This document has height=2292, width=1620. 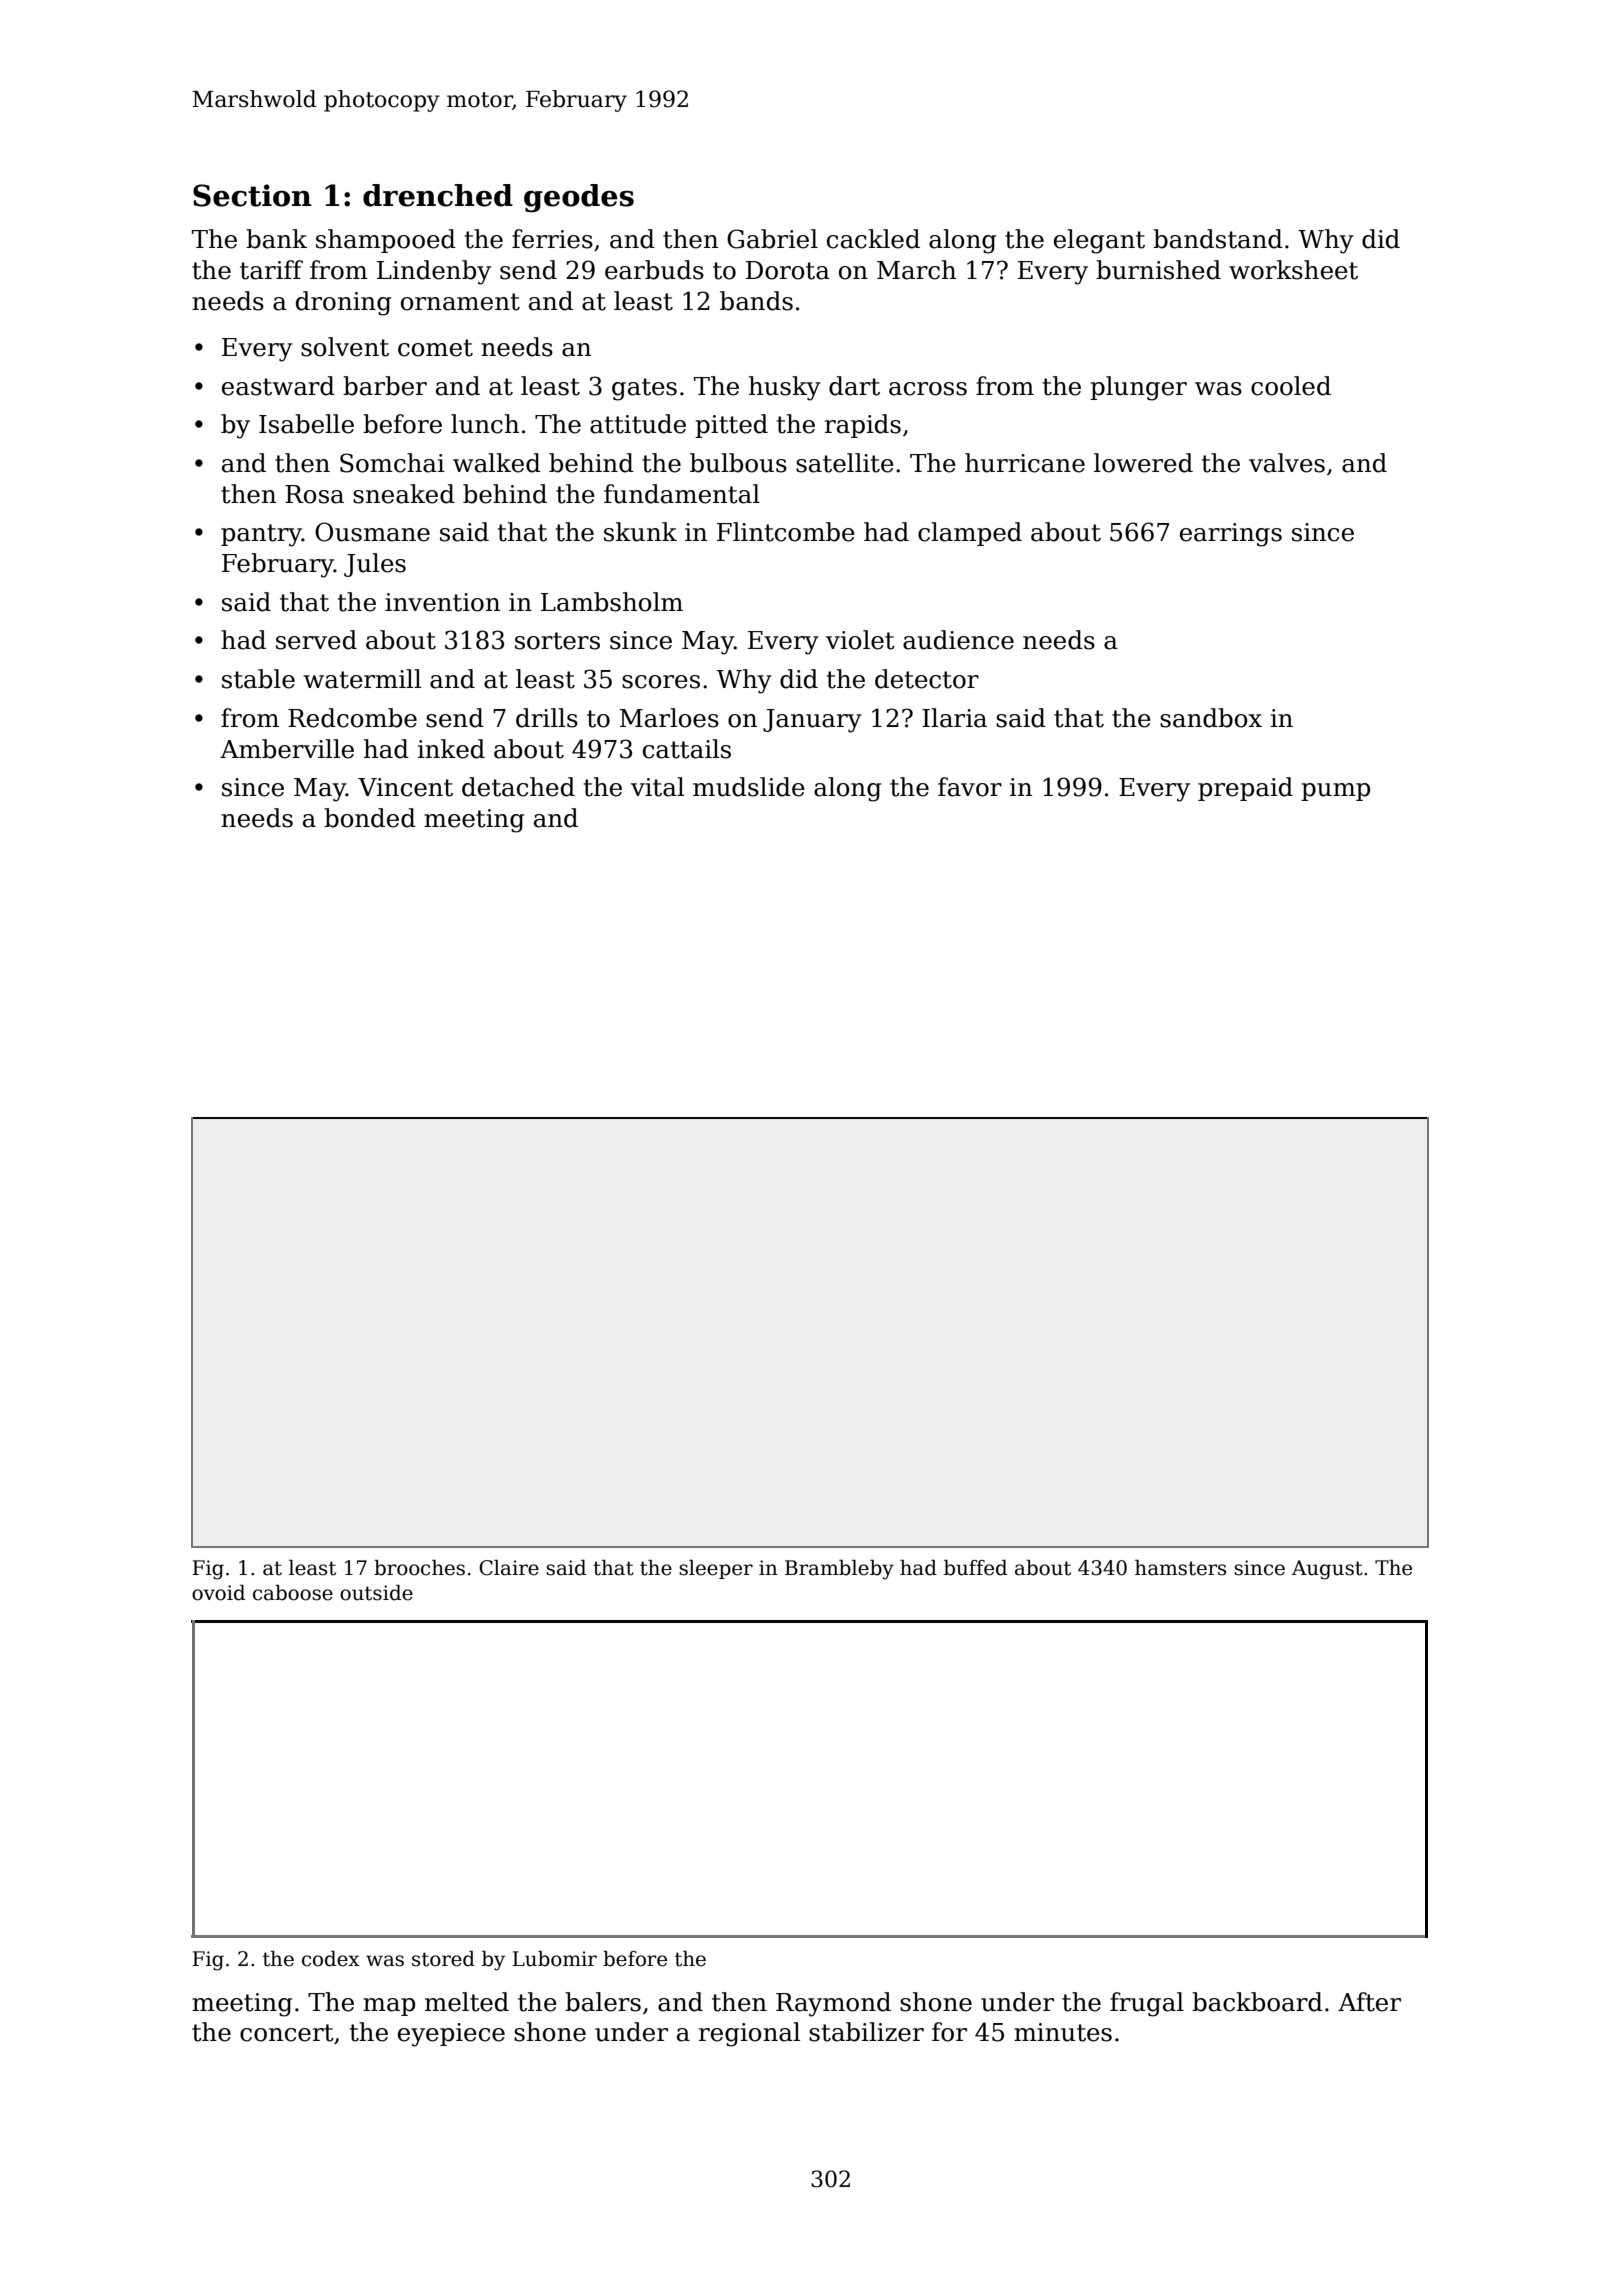 I want to click on codex, so click(x=331, y=1959).
